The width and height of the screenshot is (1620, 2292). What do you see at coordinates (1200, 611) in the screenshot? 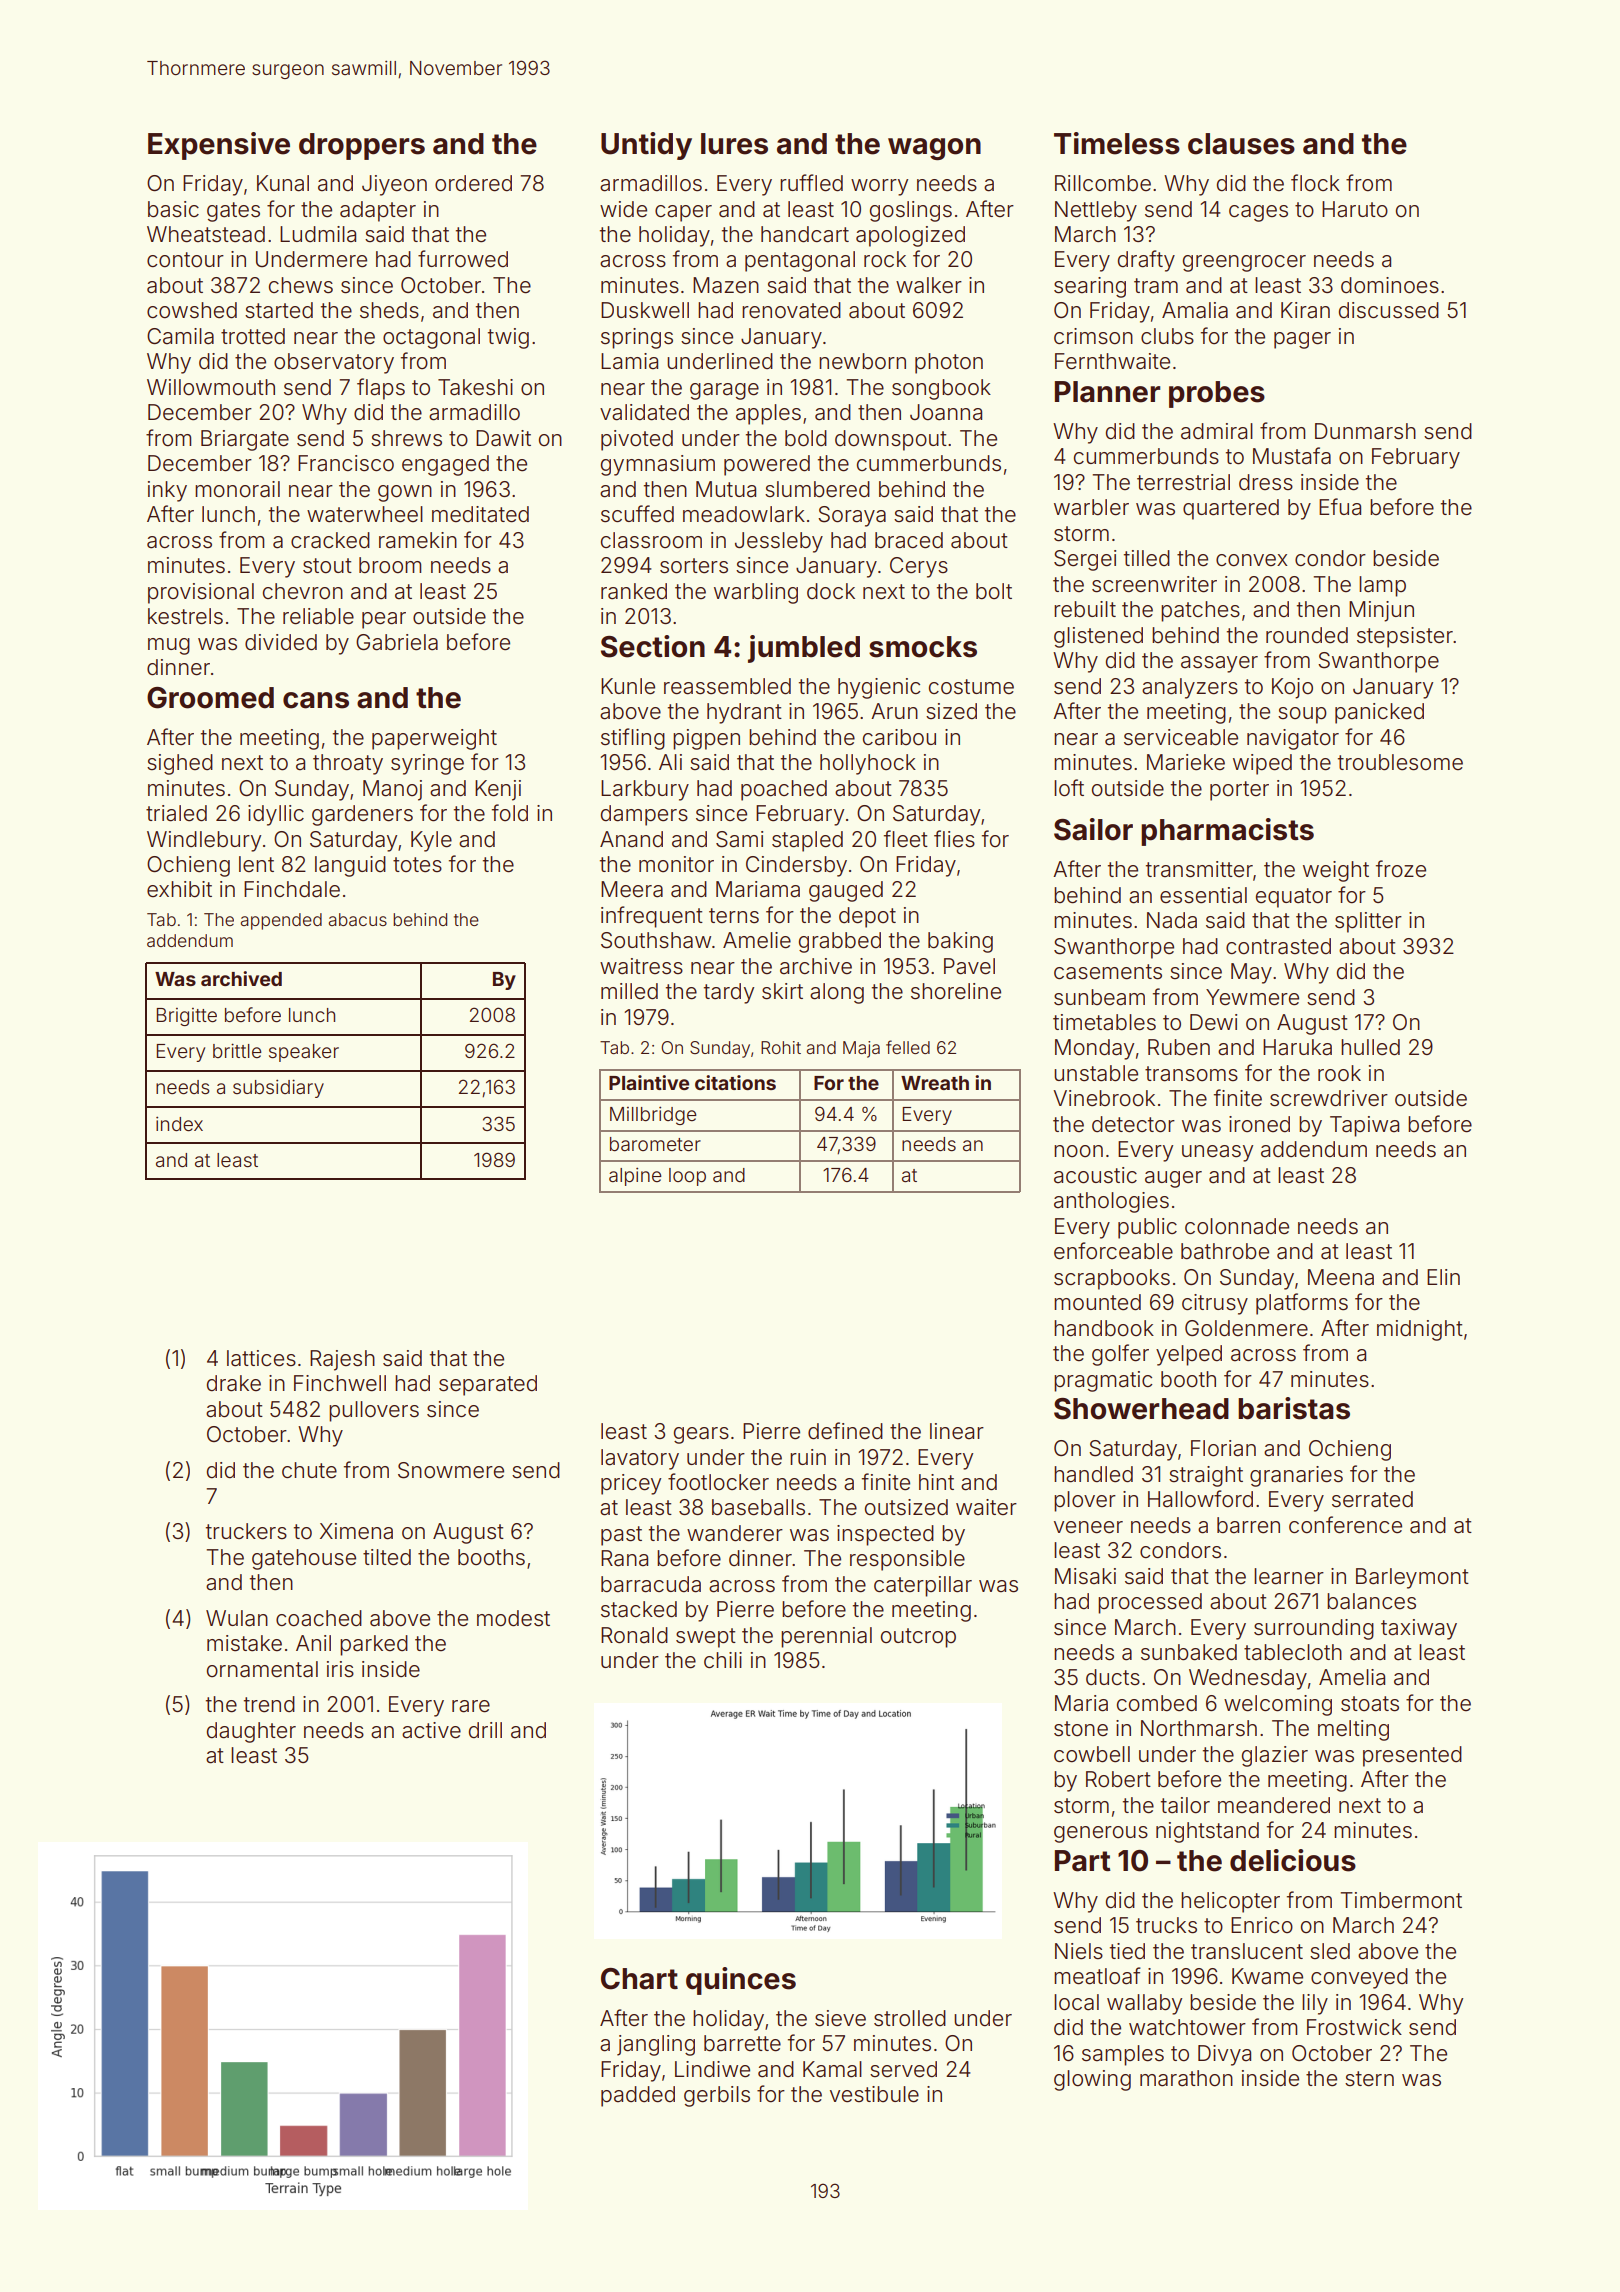
I see `patches` at bounding box center [1200, 611].
